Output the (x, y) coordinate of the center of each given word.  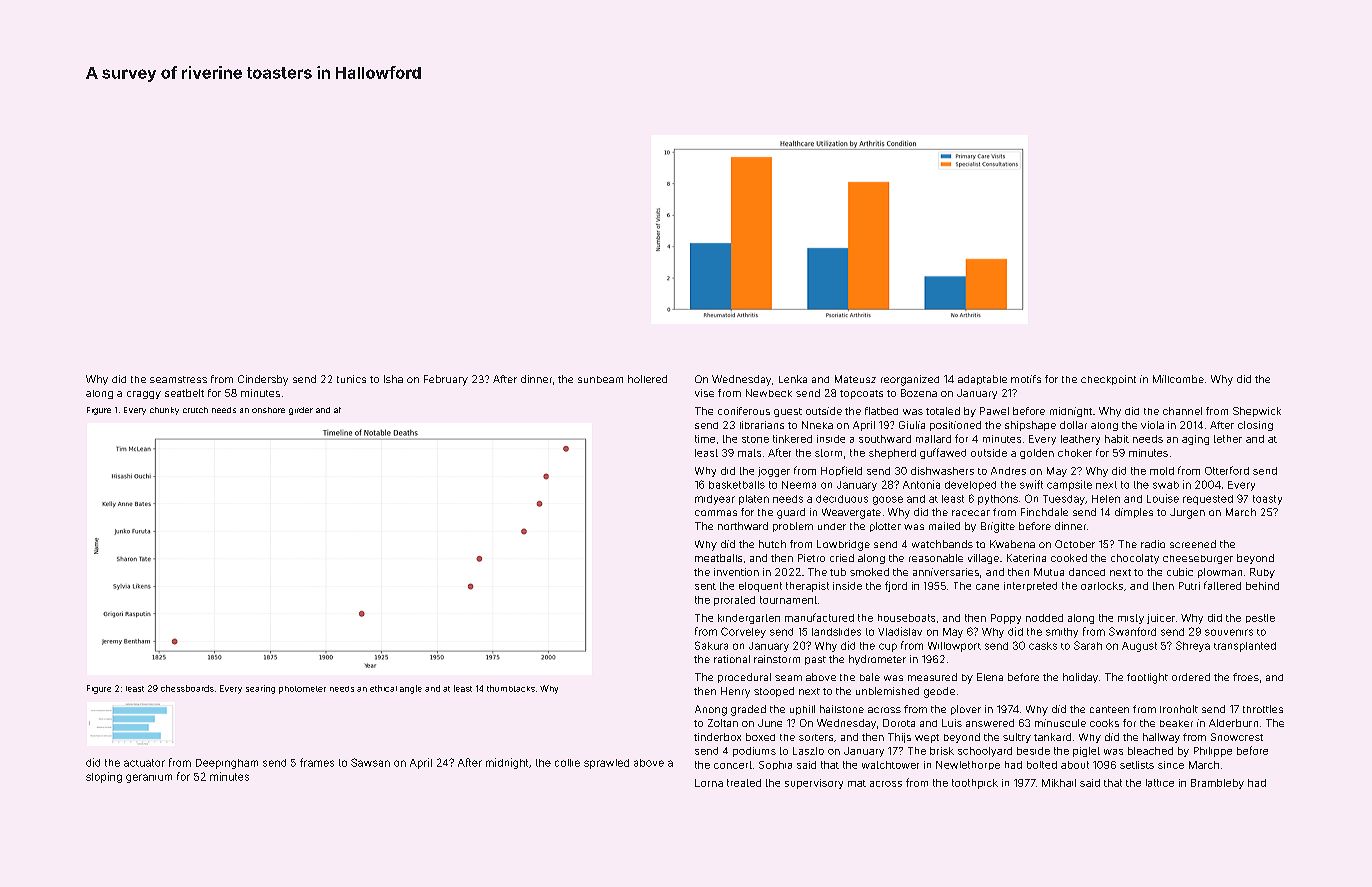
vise (704, 393)
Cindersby (263, 380)
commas (716, 513)
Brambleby (1217, 784)
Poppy (1006, 619)
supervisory (814, 784)
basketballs (737, 485)
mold (1162, 471)
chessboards (187, 688)
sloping (104, 777)
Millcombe (1178, 379)
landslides (836, 632)
